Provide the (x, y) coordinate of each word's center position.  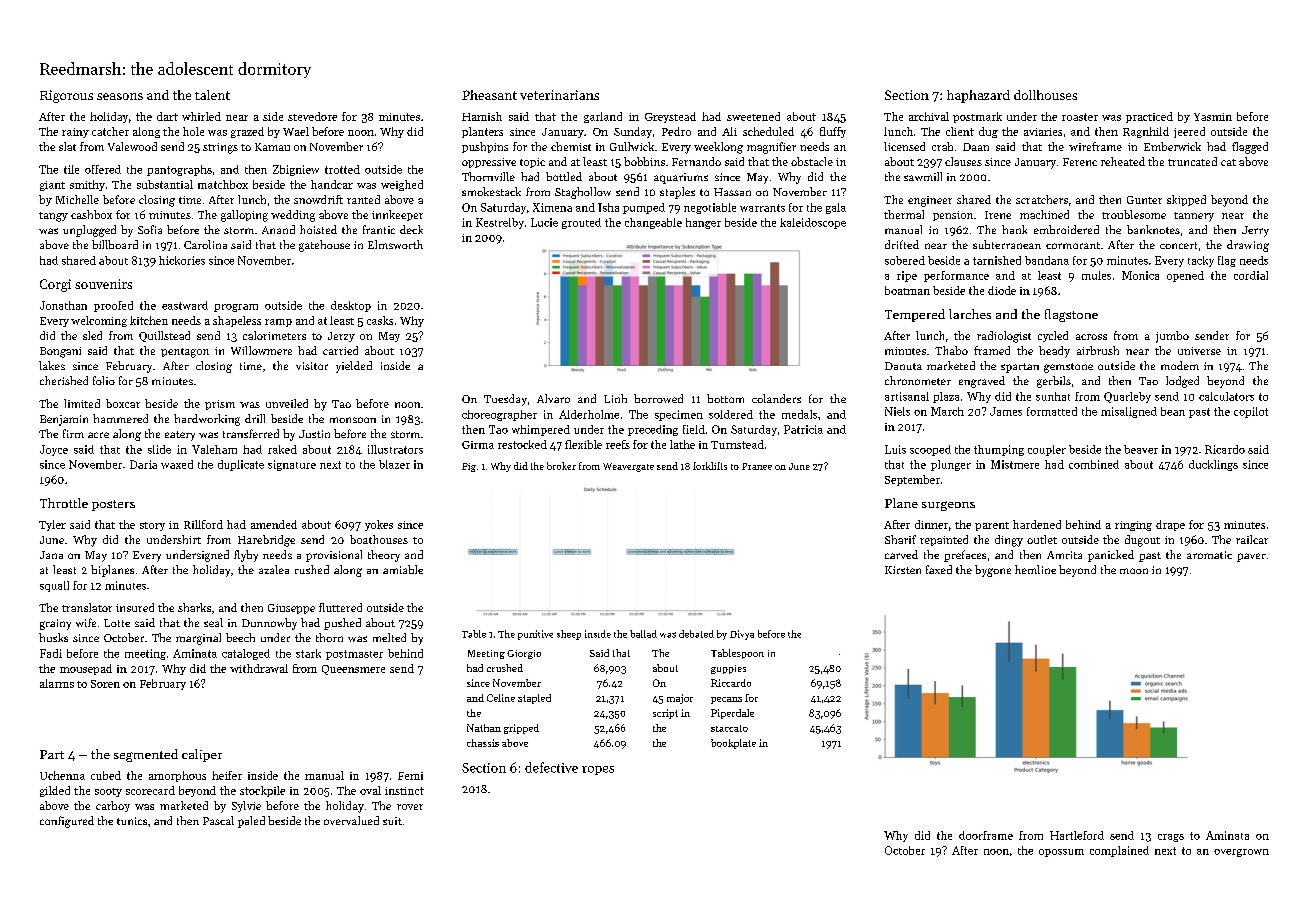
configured (67, 822)
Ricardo (1225, 449)
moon (1134, 571)
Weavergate (628, 467)
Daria (143, 464)
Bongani (60, 352)
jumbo (1172, 337)
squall (54, 586)
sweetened (753, 116)
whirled (201, 116)
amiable (403, 569)
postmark (977, 117)
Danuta (903, 366)
